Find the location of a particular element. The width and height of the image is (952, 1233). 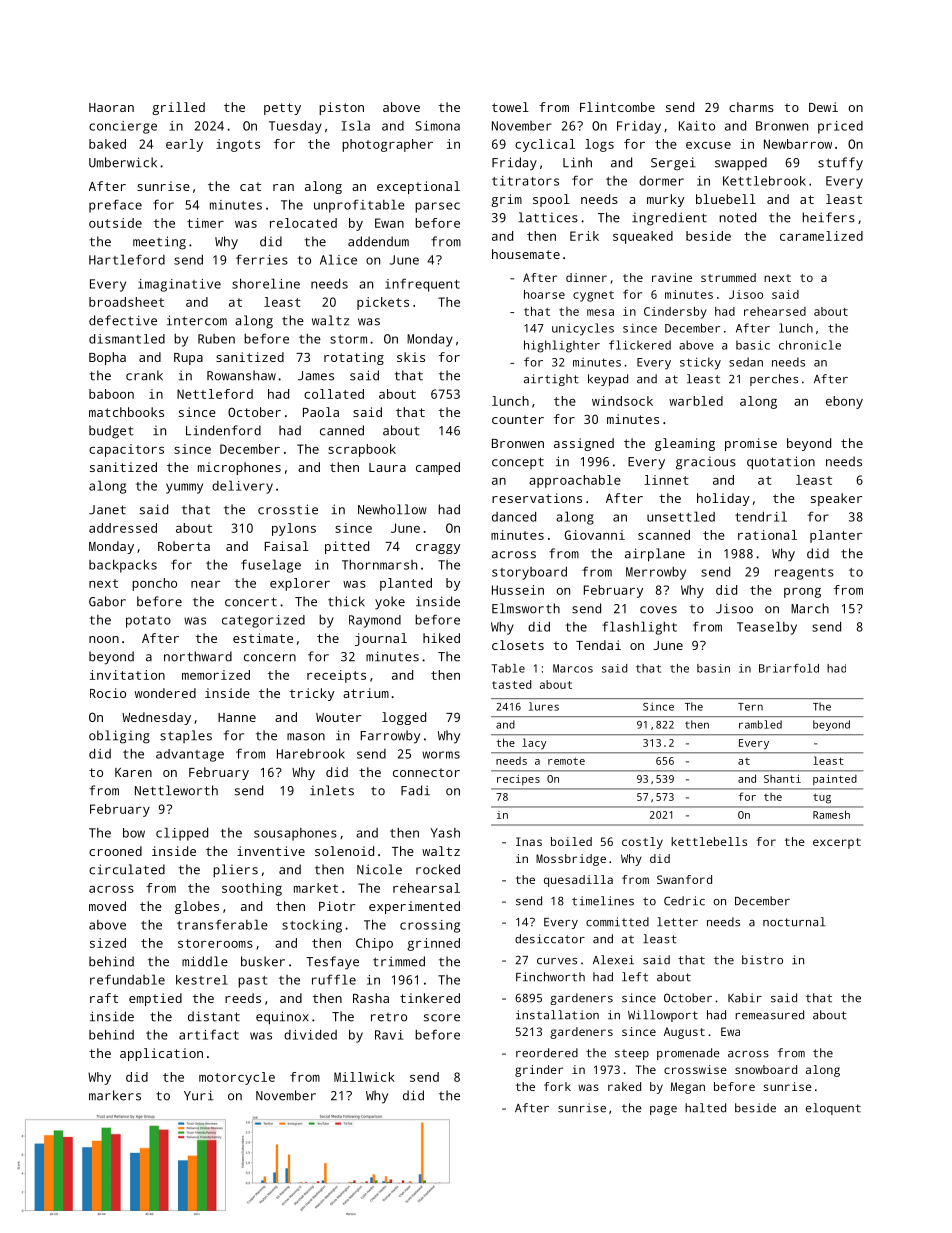

Hanne is located at coordinates (237, 717).
